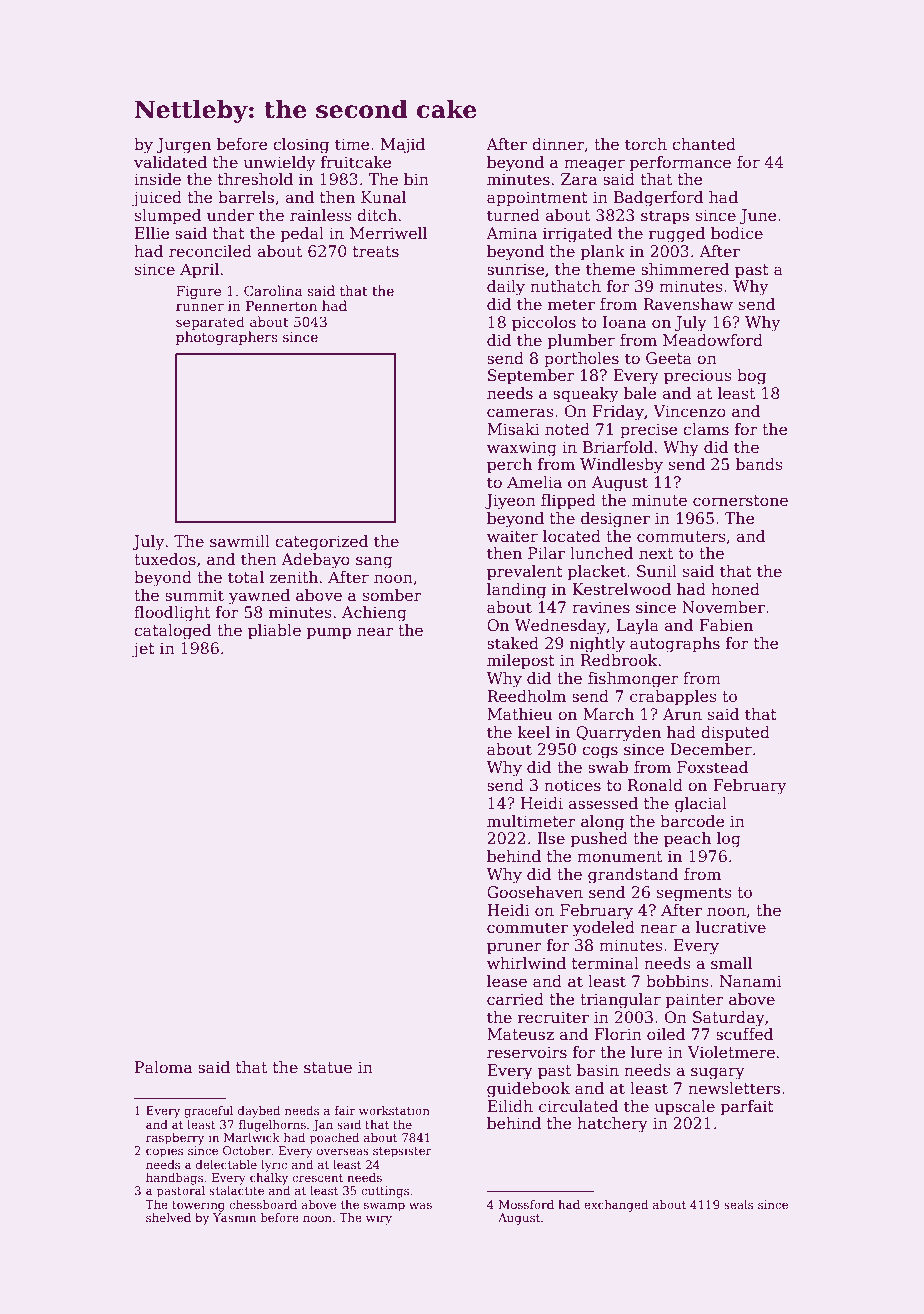 The width and height of the image is (924, 1314). What do you see at coordinates (526, 1204) in the image?
I see `Mossford` at bounding box center [526, 1204].
